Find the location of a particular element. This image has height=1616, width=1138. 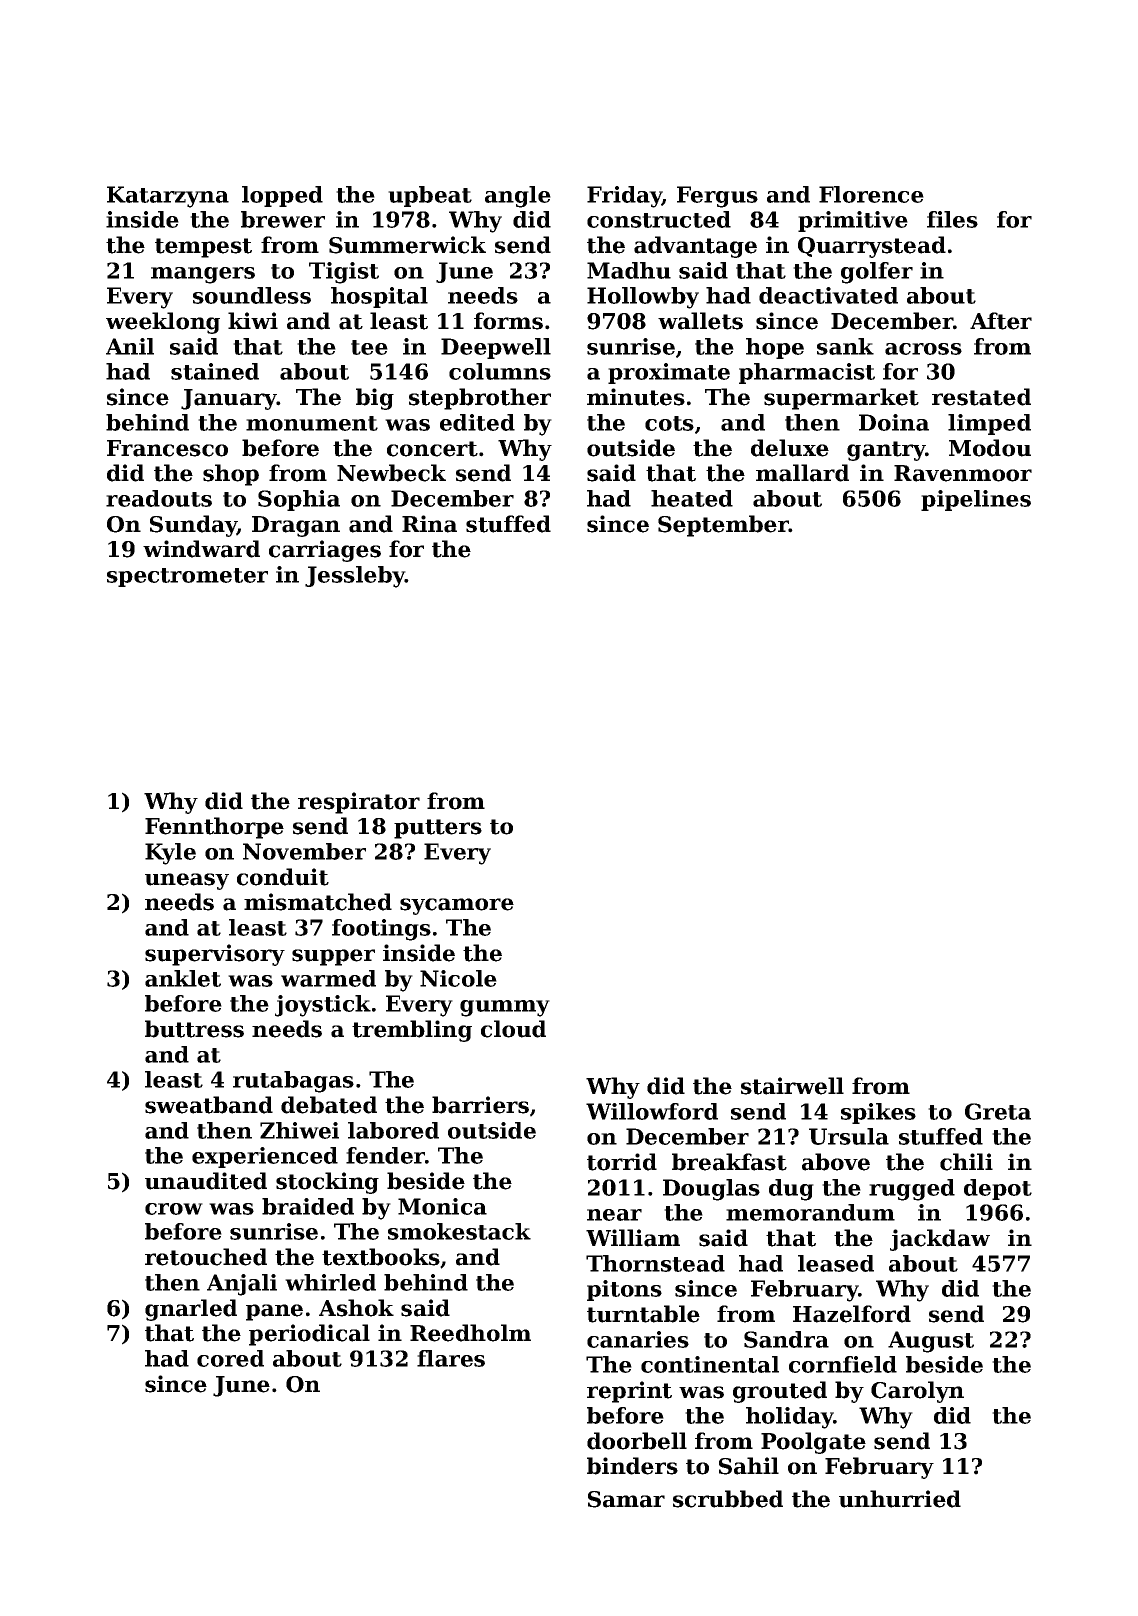

Samar is located at coordinates (626, 1499).
